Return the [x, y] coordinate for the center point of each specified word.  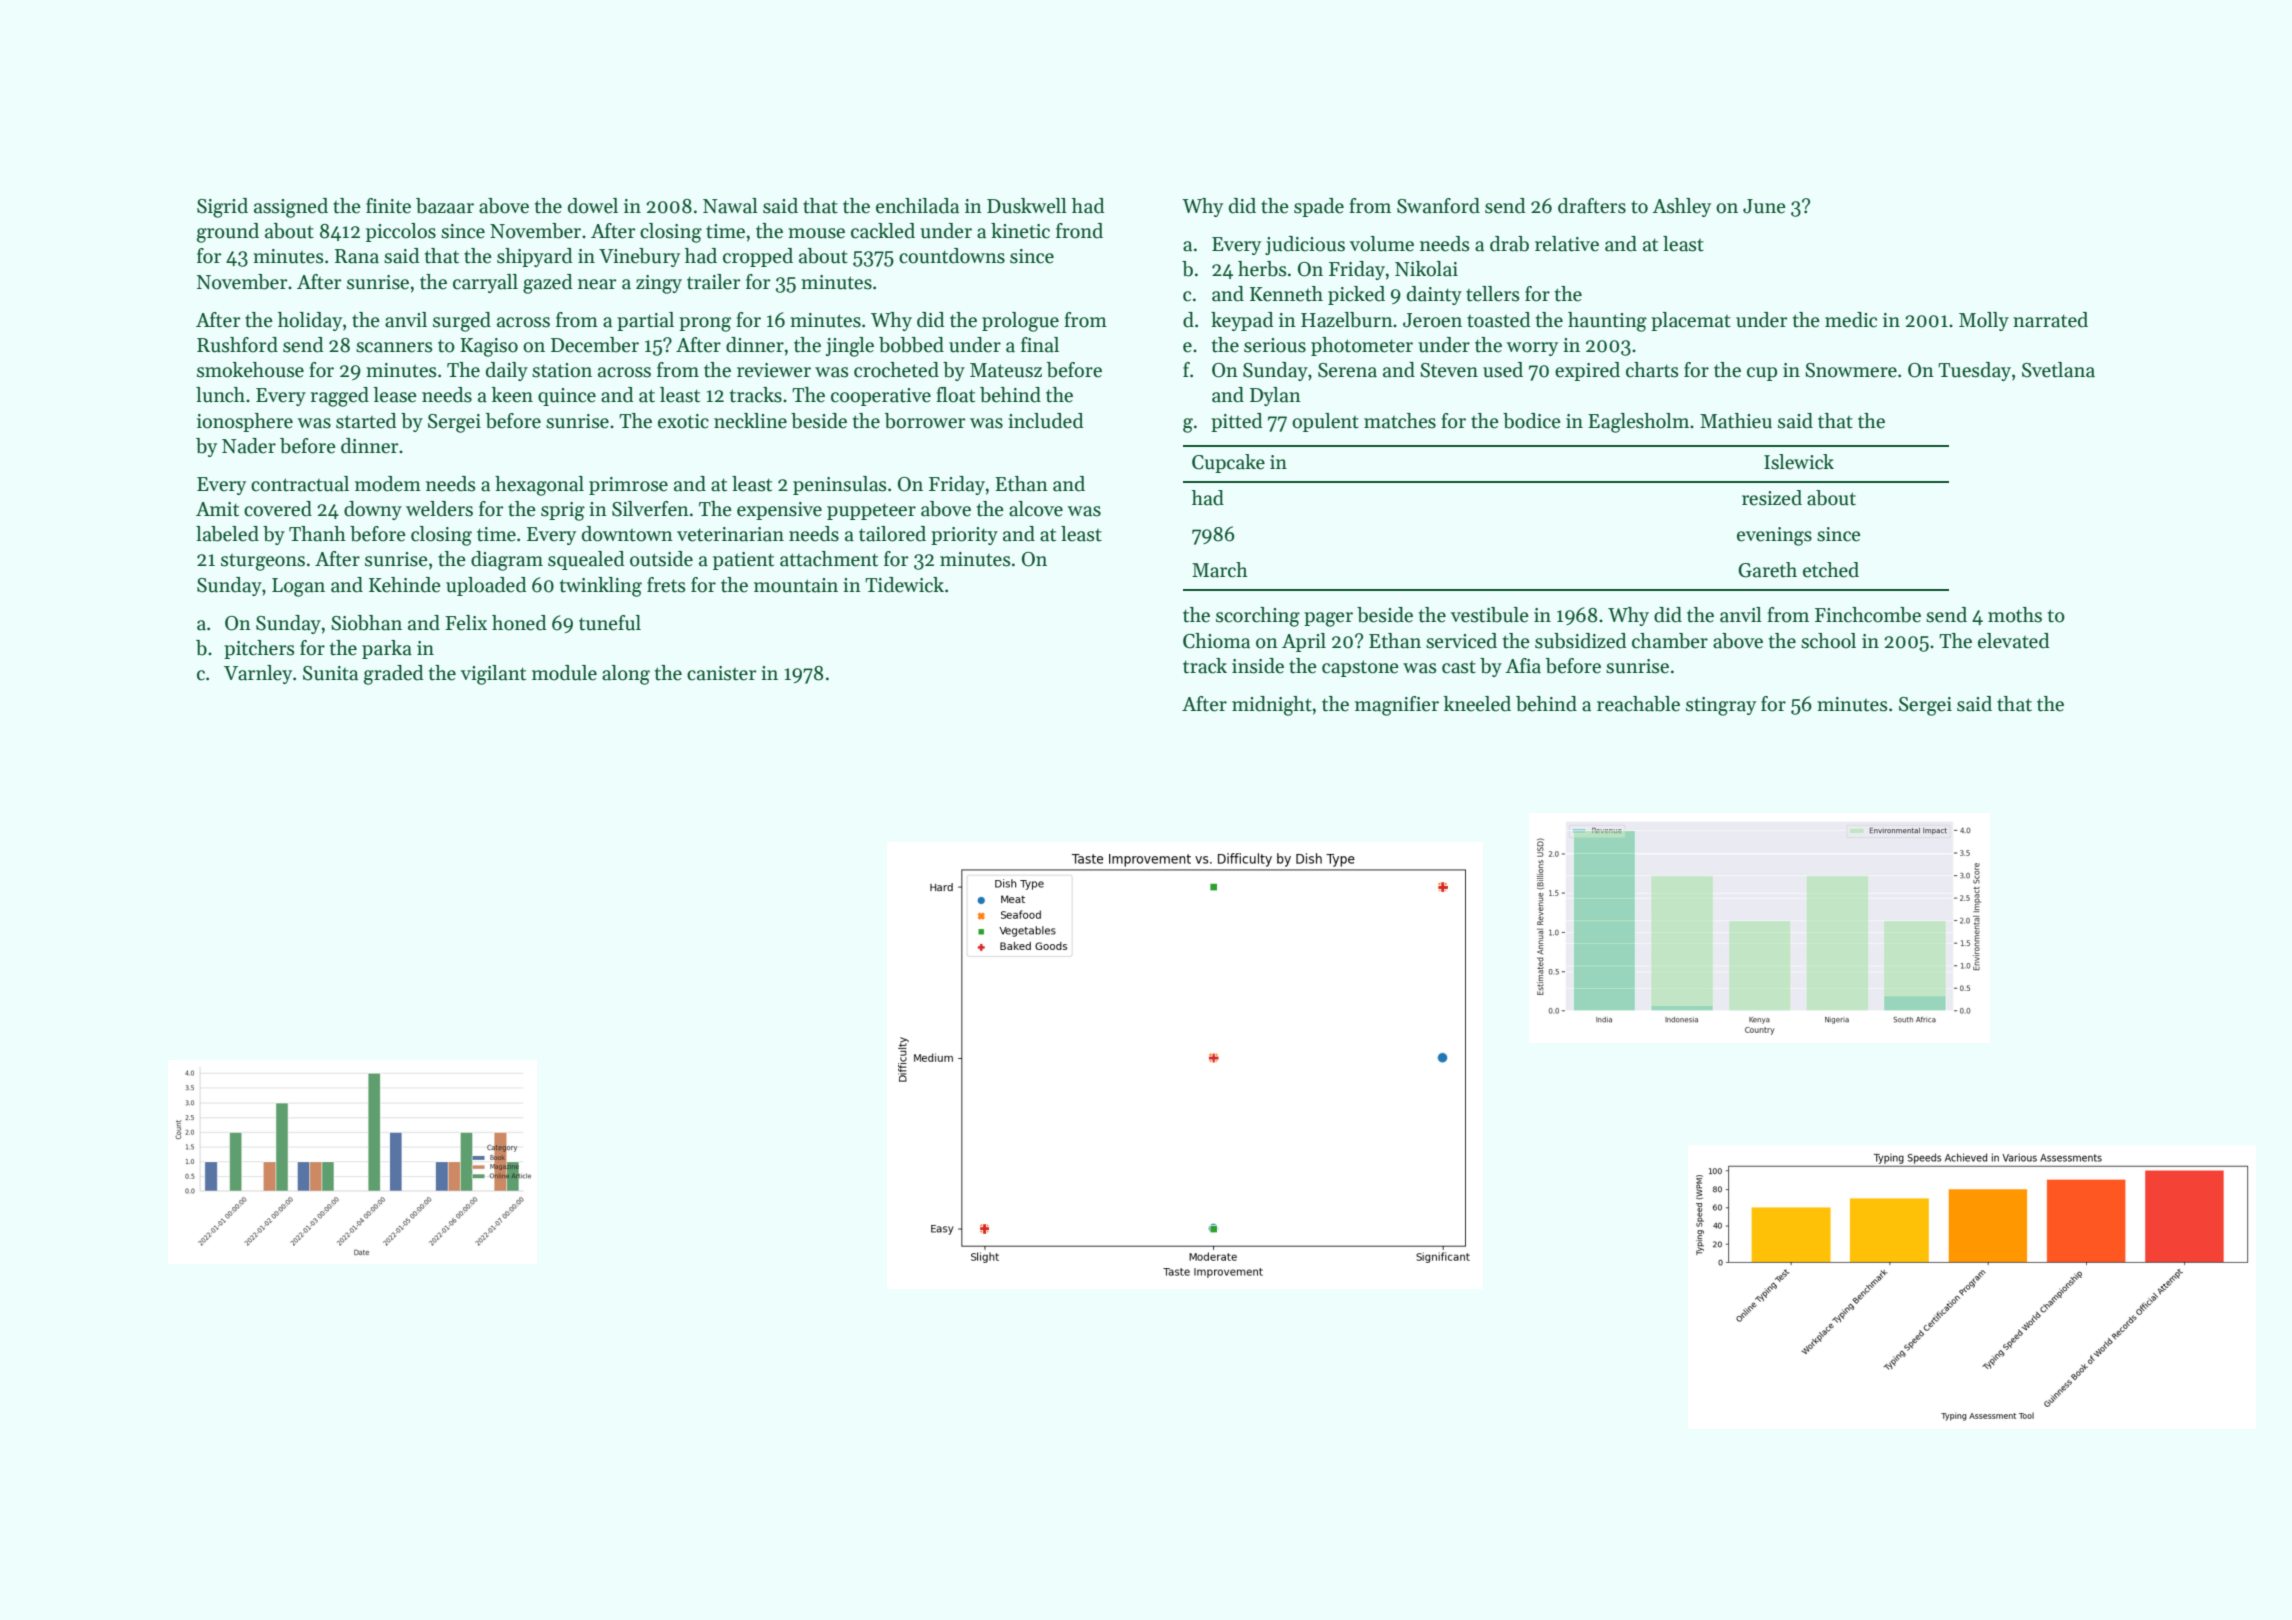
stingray [1721, 706]
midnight [1272, 706]
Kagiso [489, 347]
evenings [1774, 536]
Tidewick [904, 585]
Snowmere [1851, 370]
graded [394, 675]
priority [964, 536]
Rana [357, 256]
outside [661, 559]
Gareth [1767, 570]
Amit [217, 509]
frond [1079, 231]
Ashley [1681, 207]
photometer [1362, 346]
